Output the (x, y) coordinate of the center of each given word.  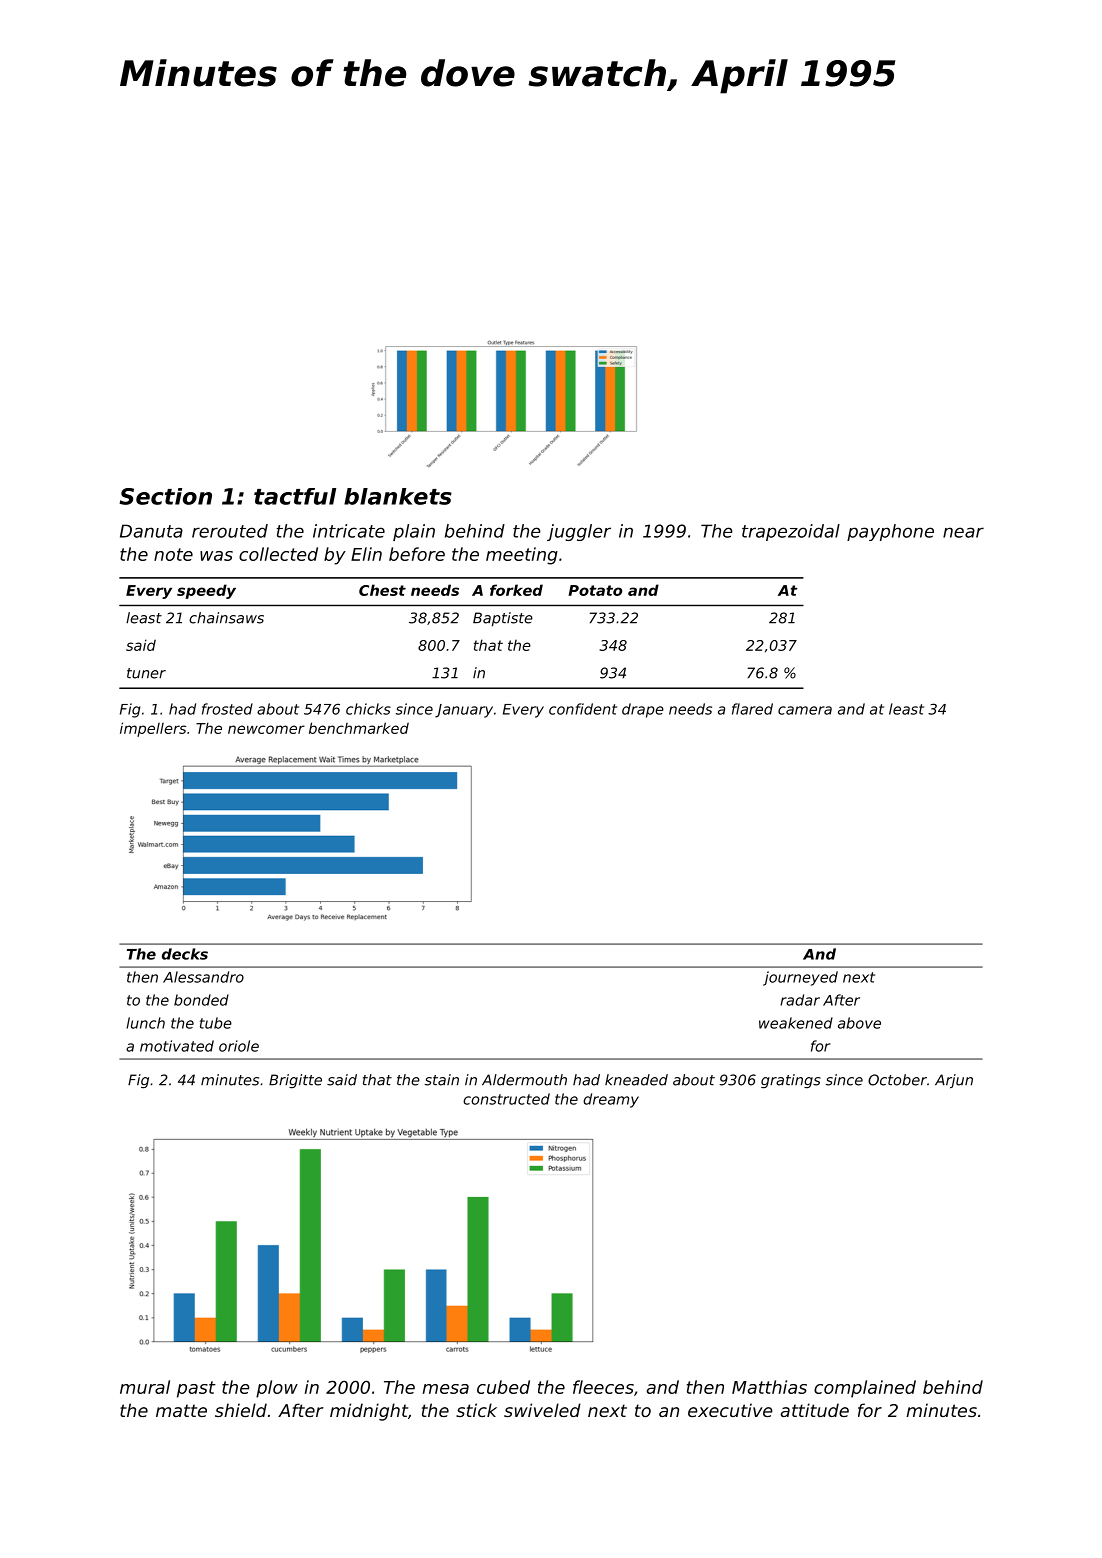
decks (185, 954)
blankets (398, 496)
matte (181, 1410)
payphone (890, 532)
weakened (796, 1023)
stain (441, 1080)
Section (165, 496)
